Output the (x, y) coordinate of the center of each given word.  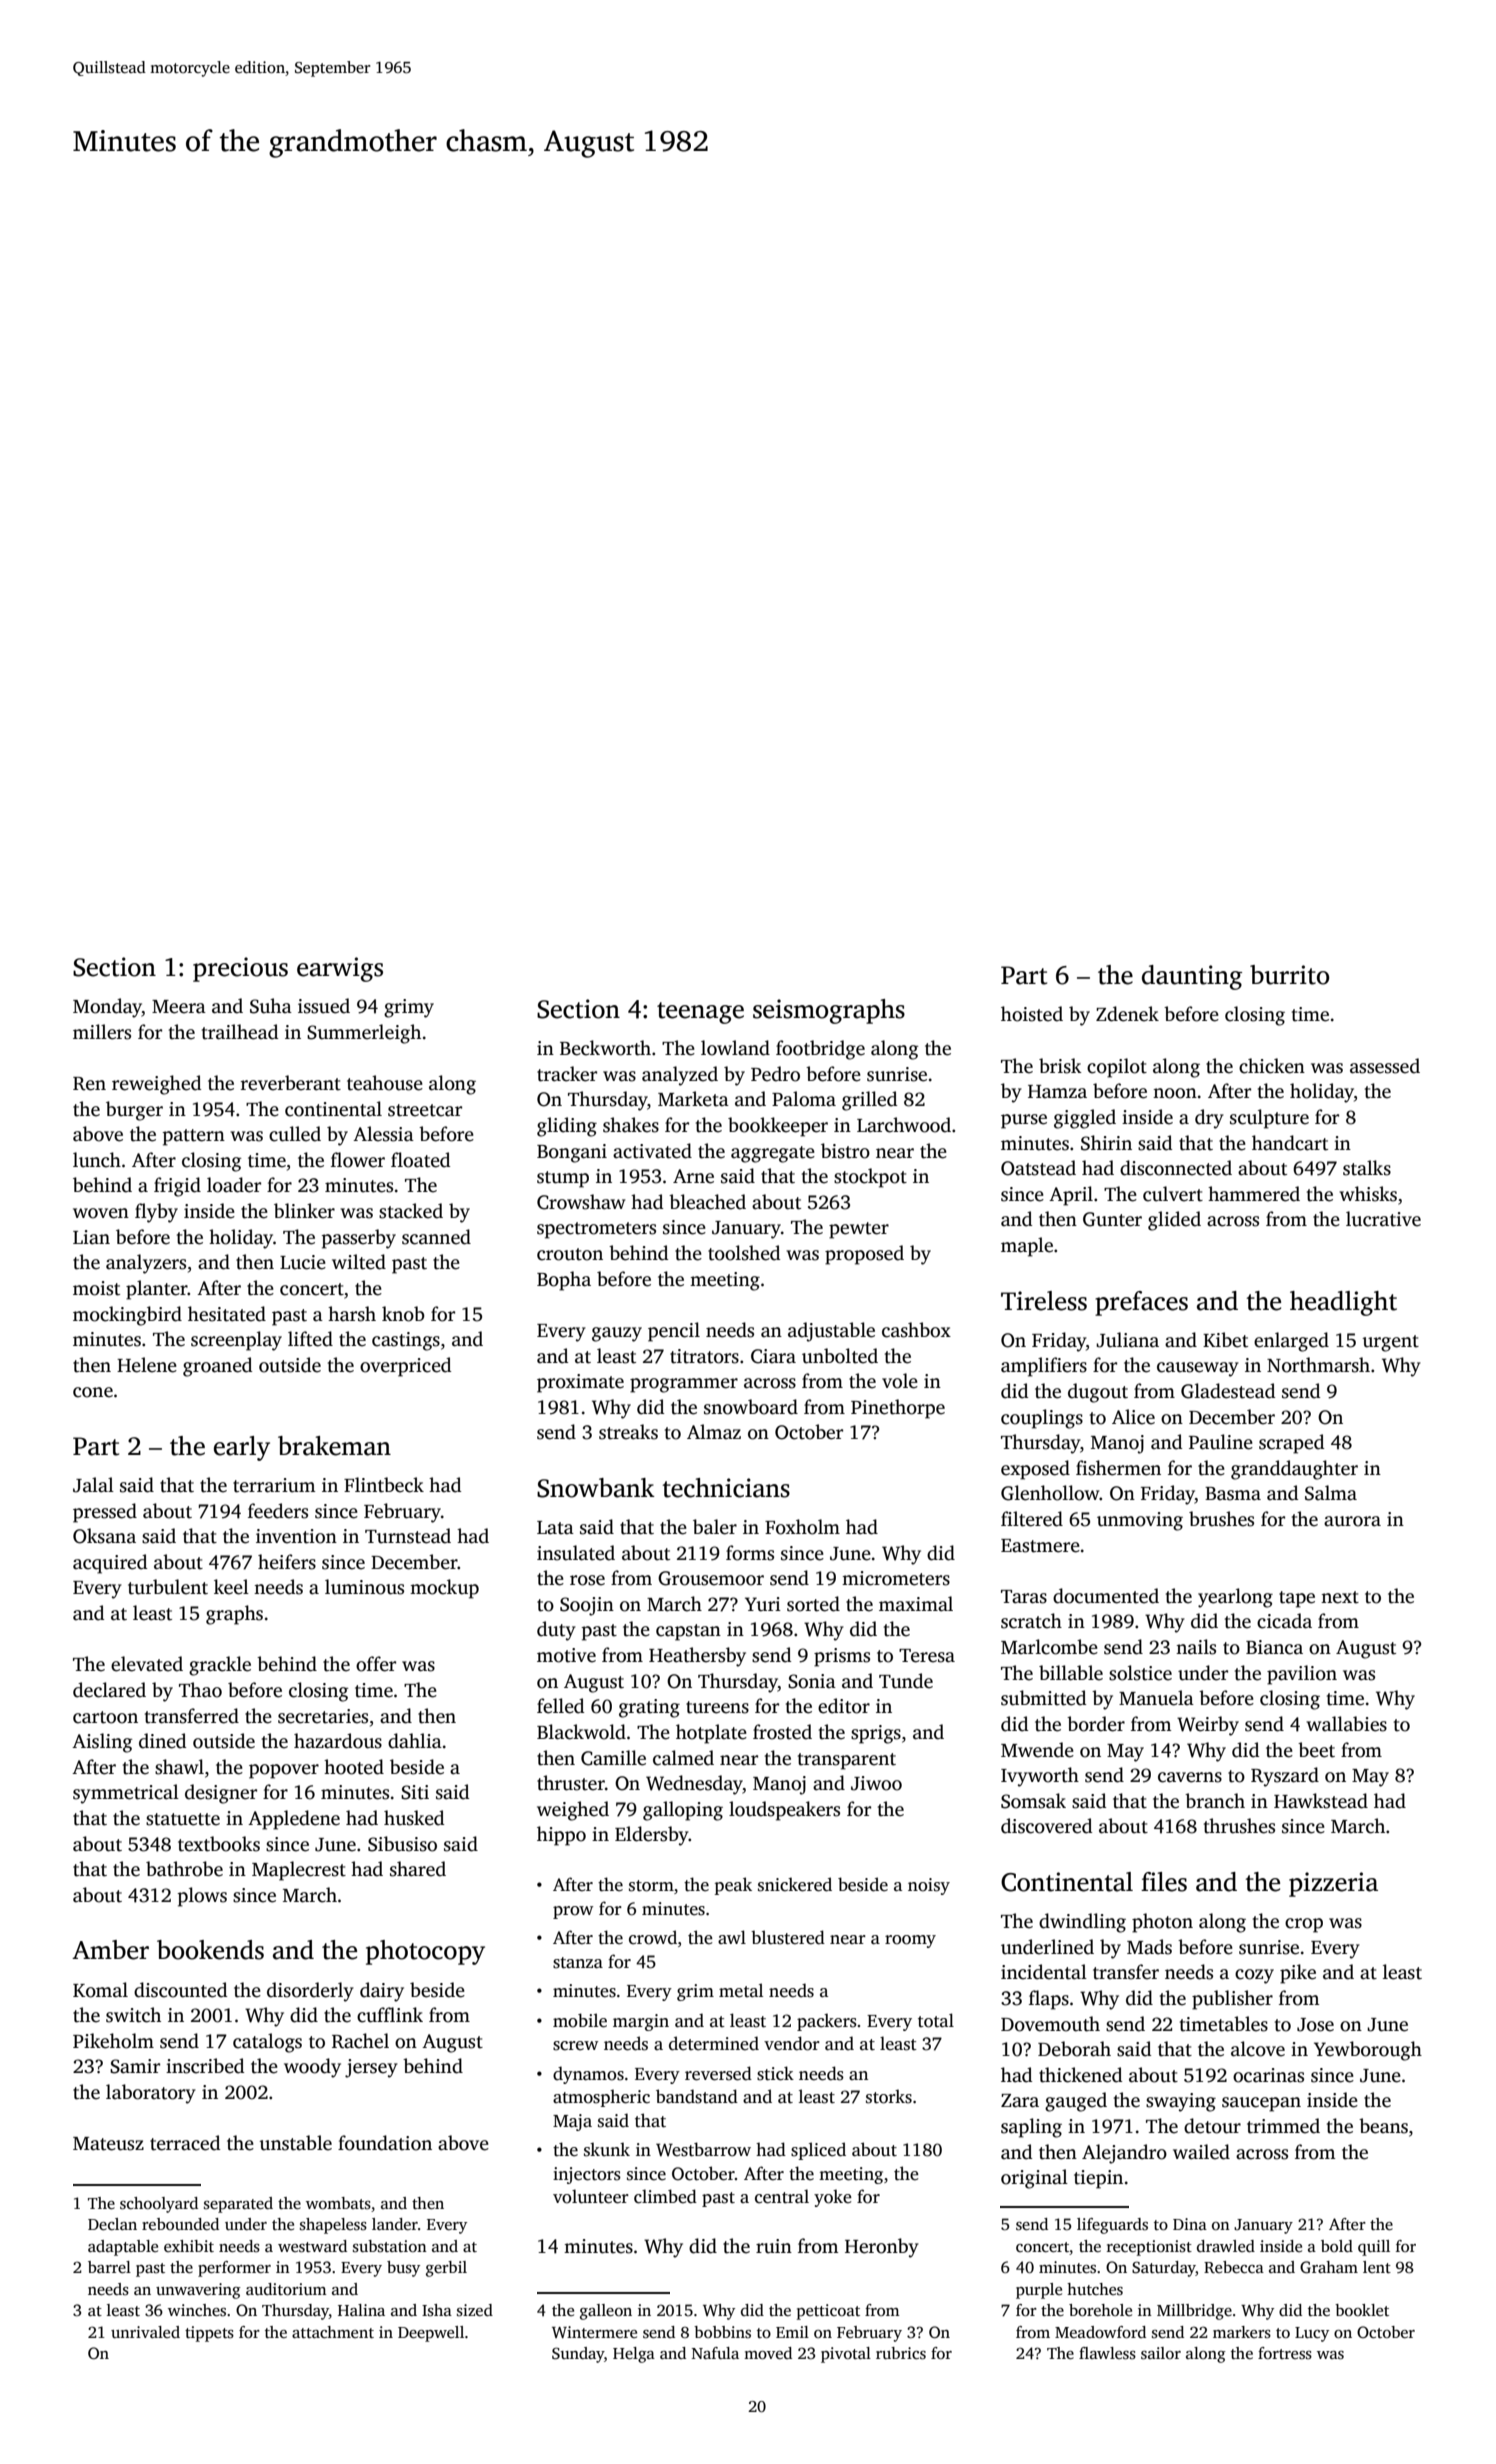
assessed (1385, 1066)
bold (1337, 2246)
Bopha (564, 1281)
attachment (333, 2332)
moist (96, 1288)
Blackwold (581, 1732)
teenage (700, 1013)
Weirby (1208, 1726)
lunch (97, 1160)
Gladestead (1228, 1391)
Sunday (578, 2355)
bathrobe (184, 1869)
